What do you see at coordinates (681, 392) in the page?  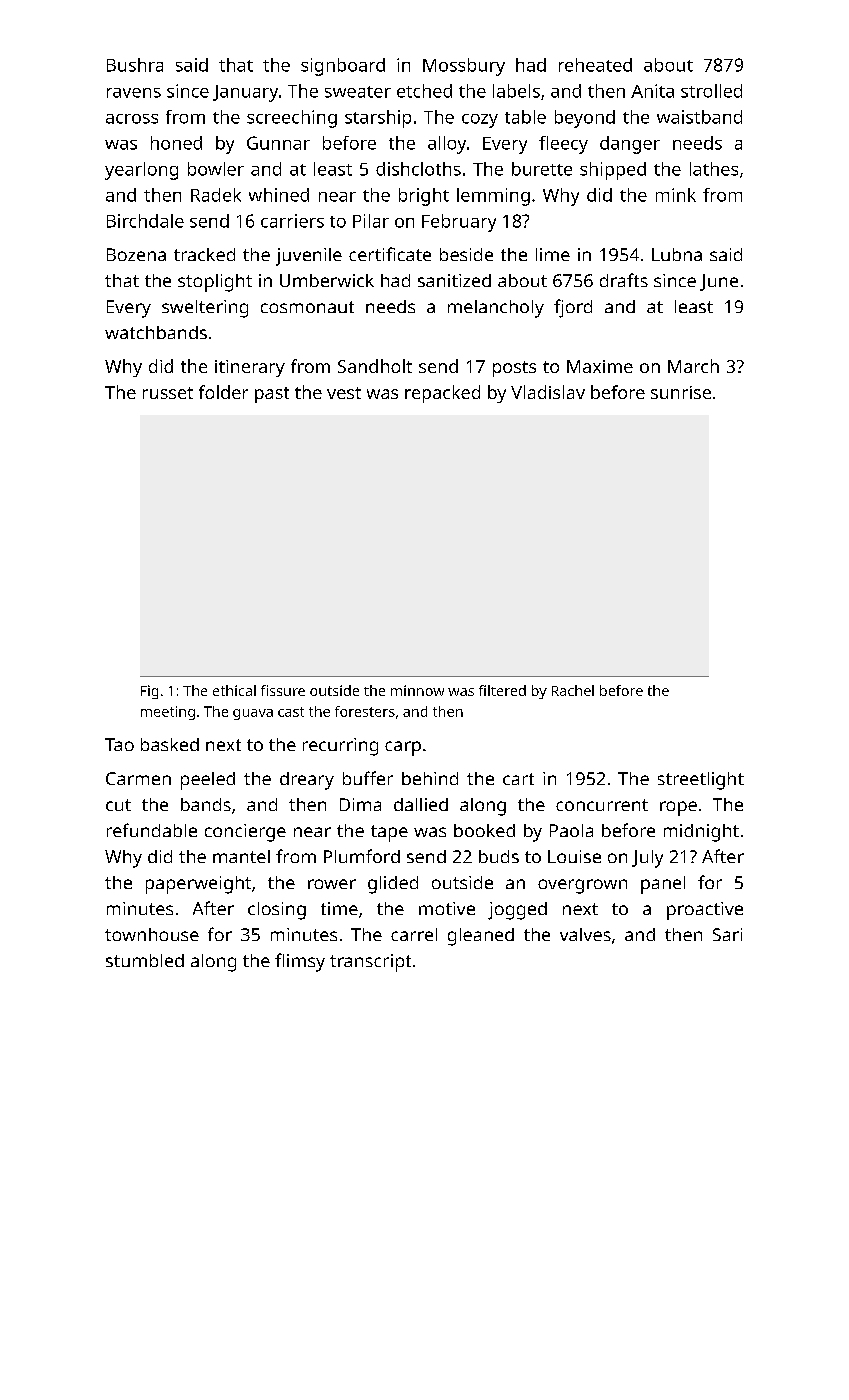 I see `sunrise` at bounding box center [681, 392].
